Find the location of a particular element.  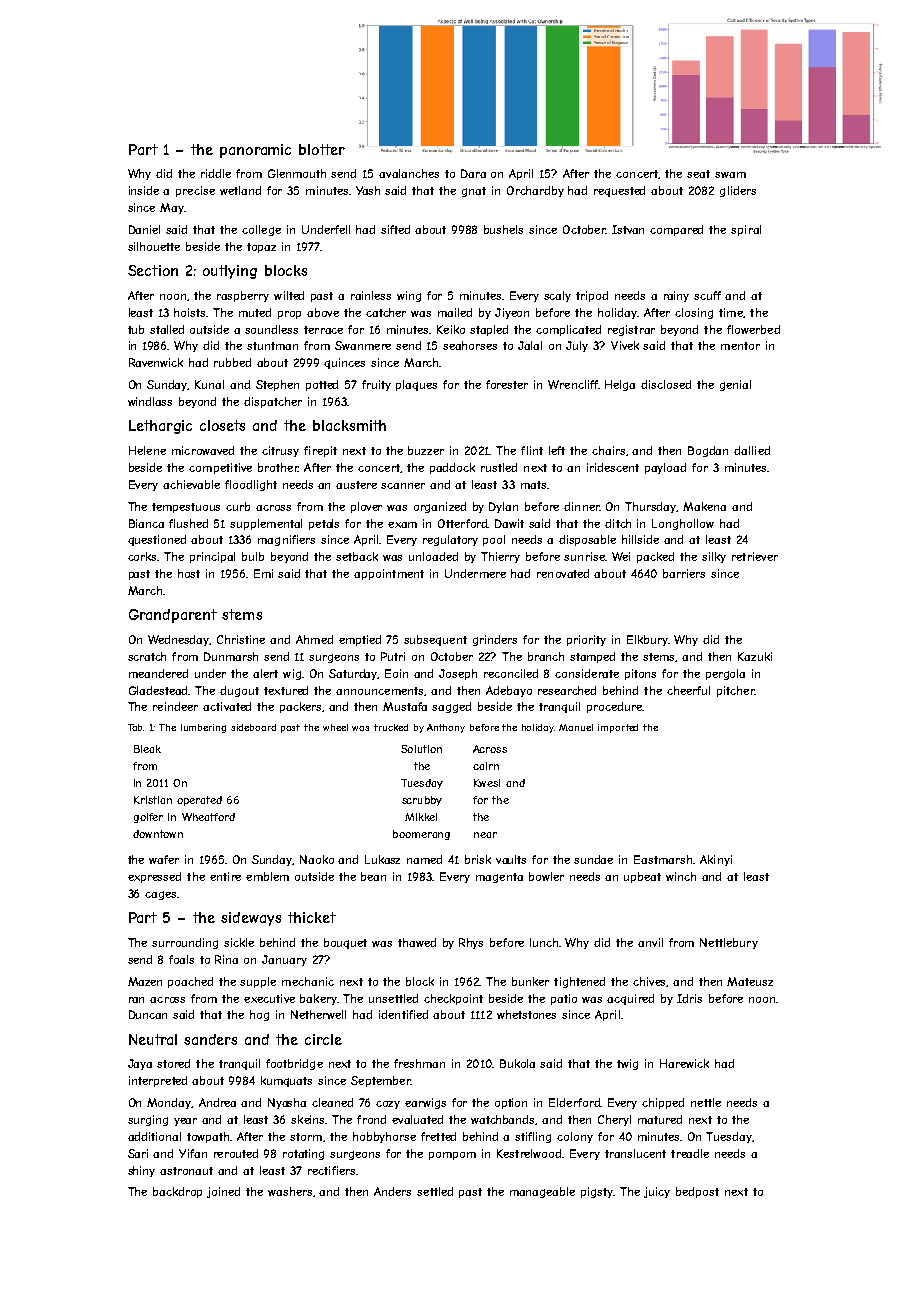

Thierry is located at coordinates (500, 557).
